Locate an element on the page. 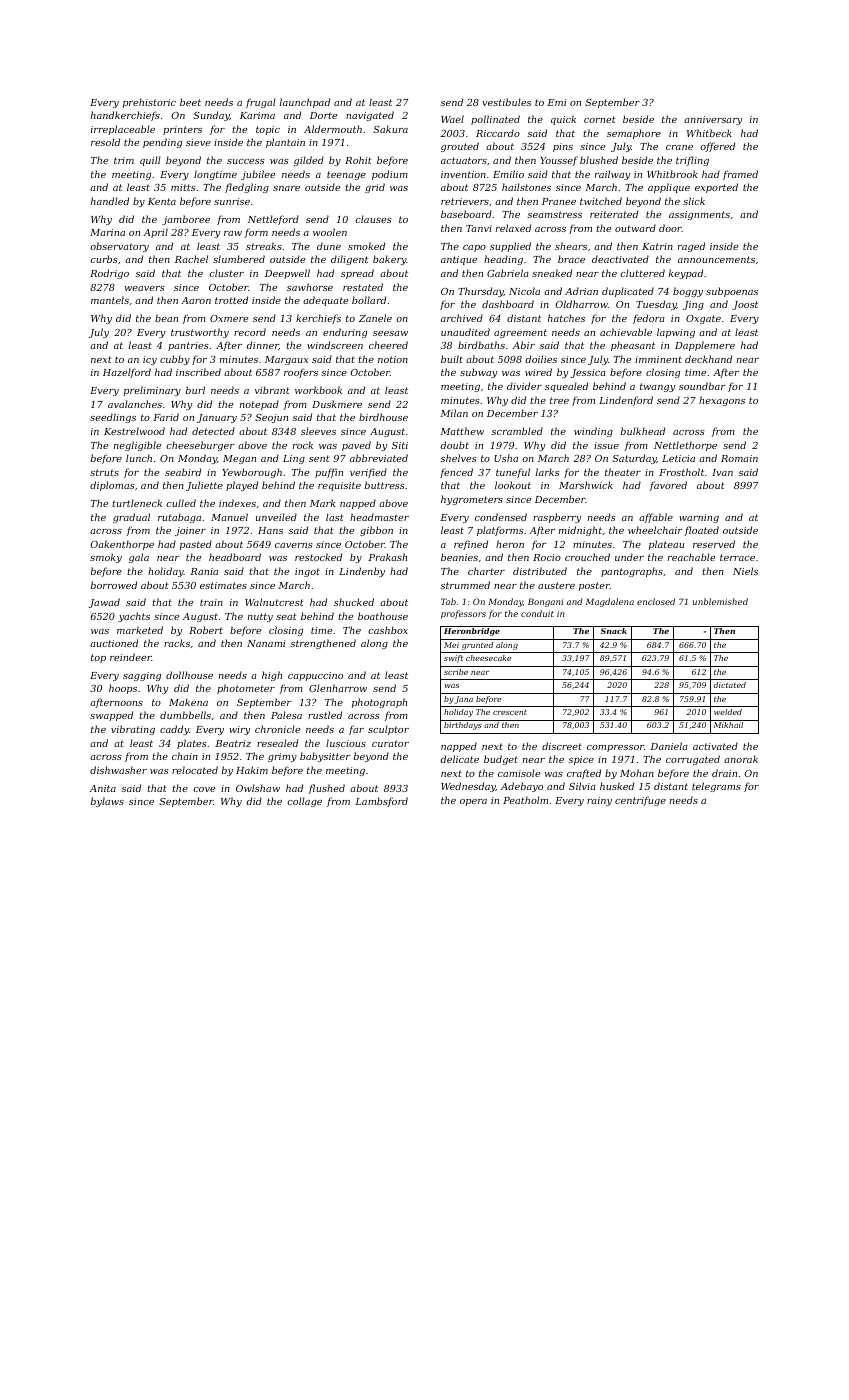 This page has height=1400, width=849. requisite is located at coordinates (339, 486).
